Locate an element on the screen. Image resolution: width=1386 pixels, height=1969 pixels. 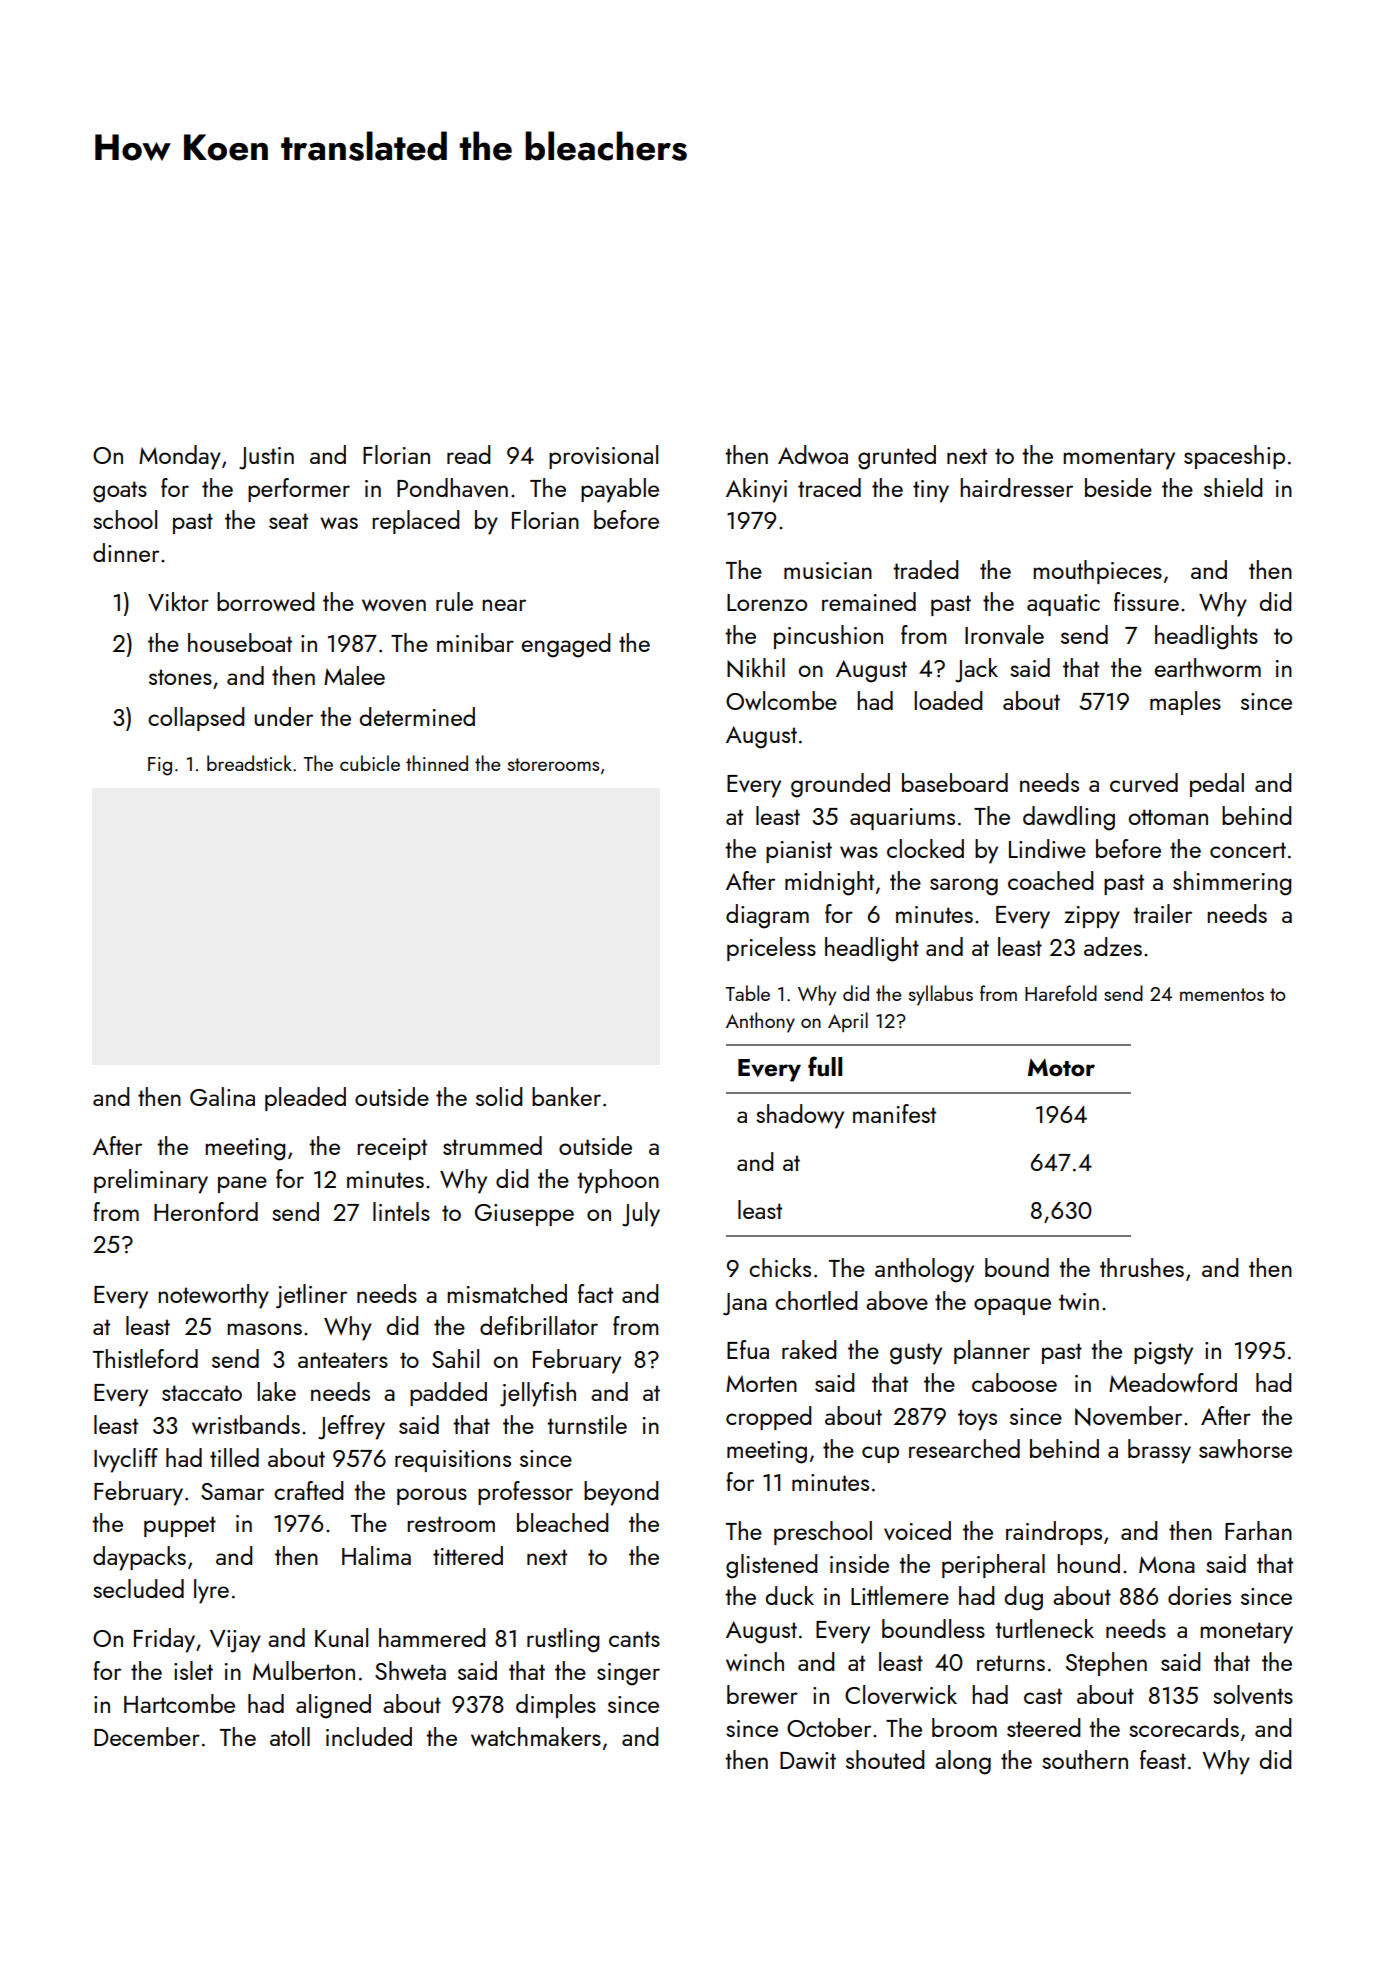
Fig is located at coordinates (160, 766).
